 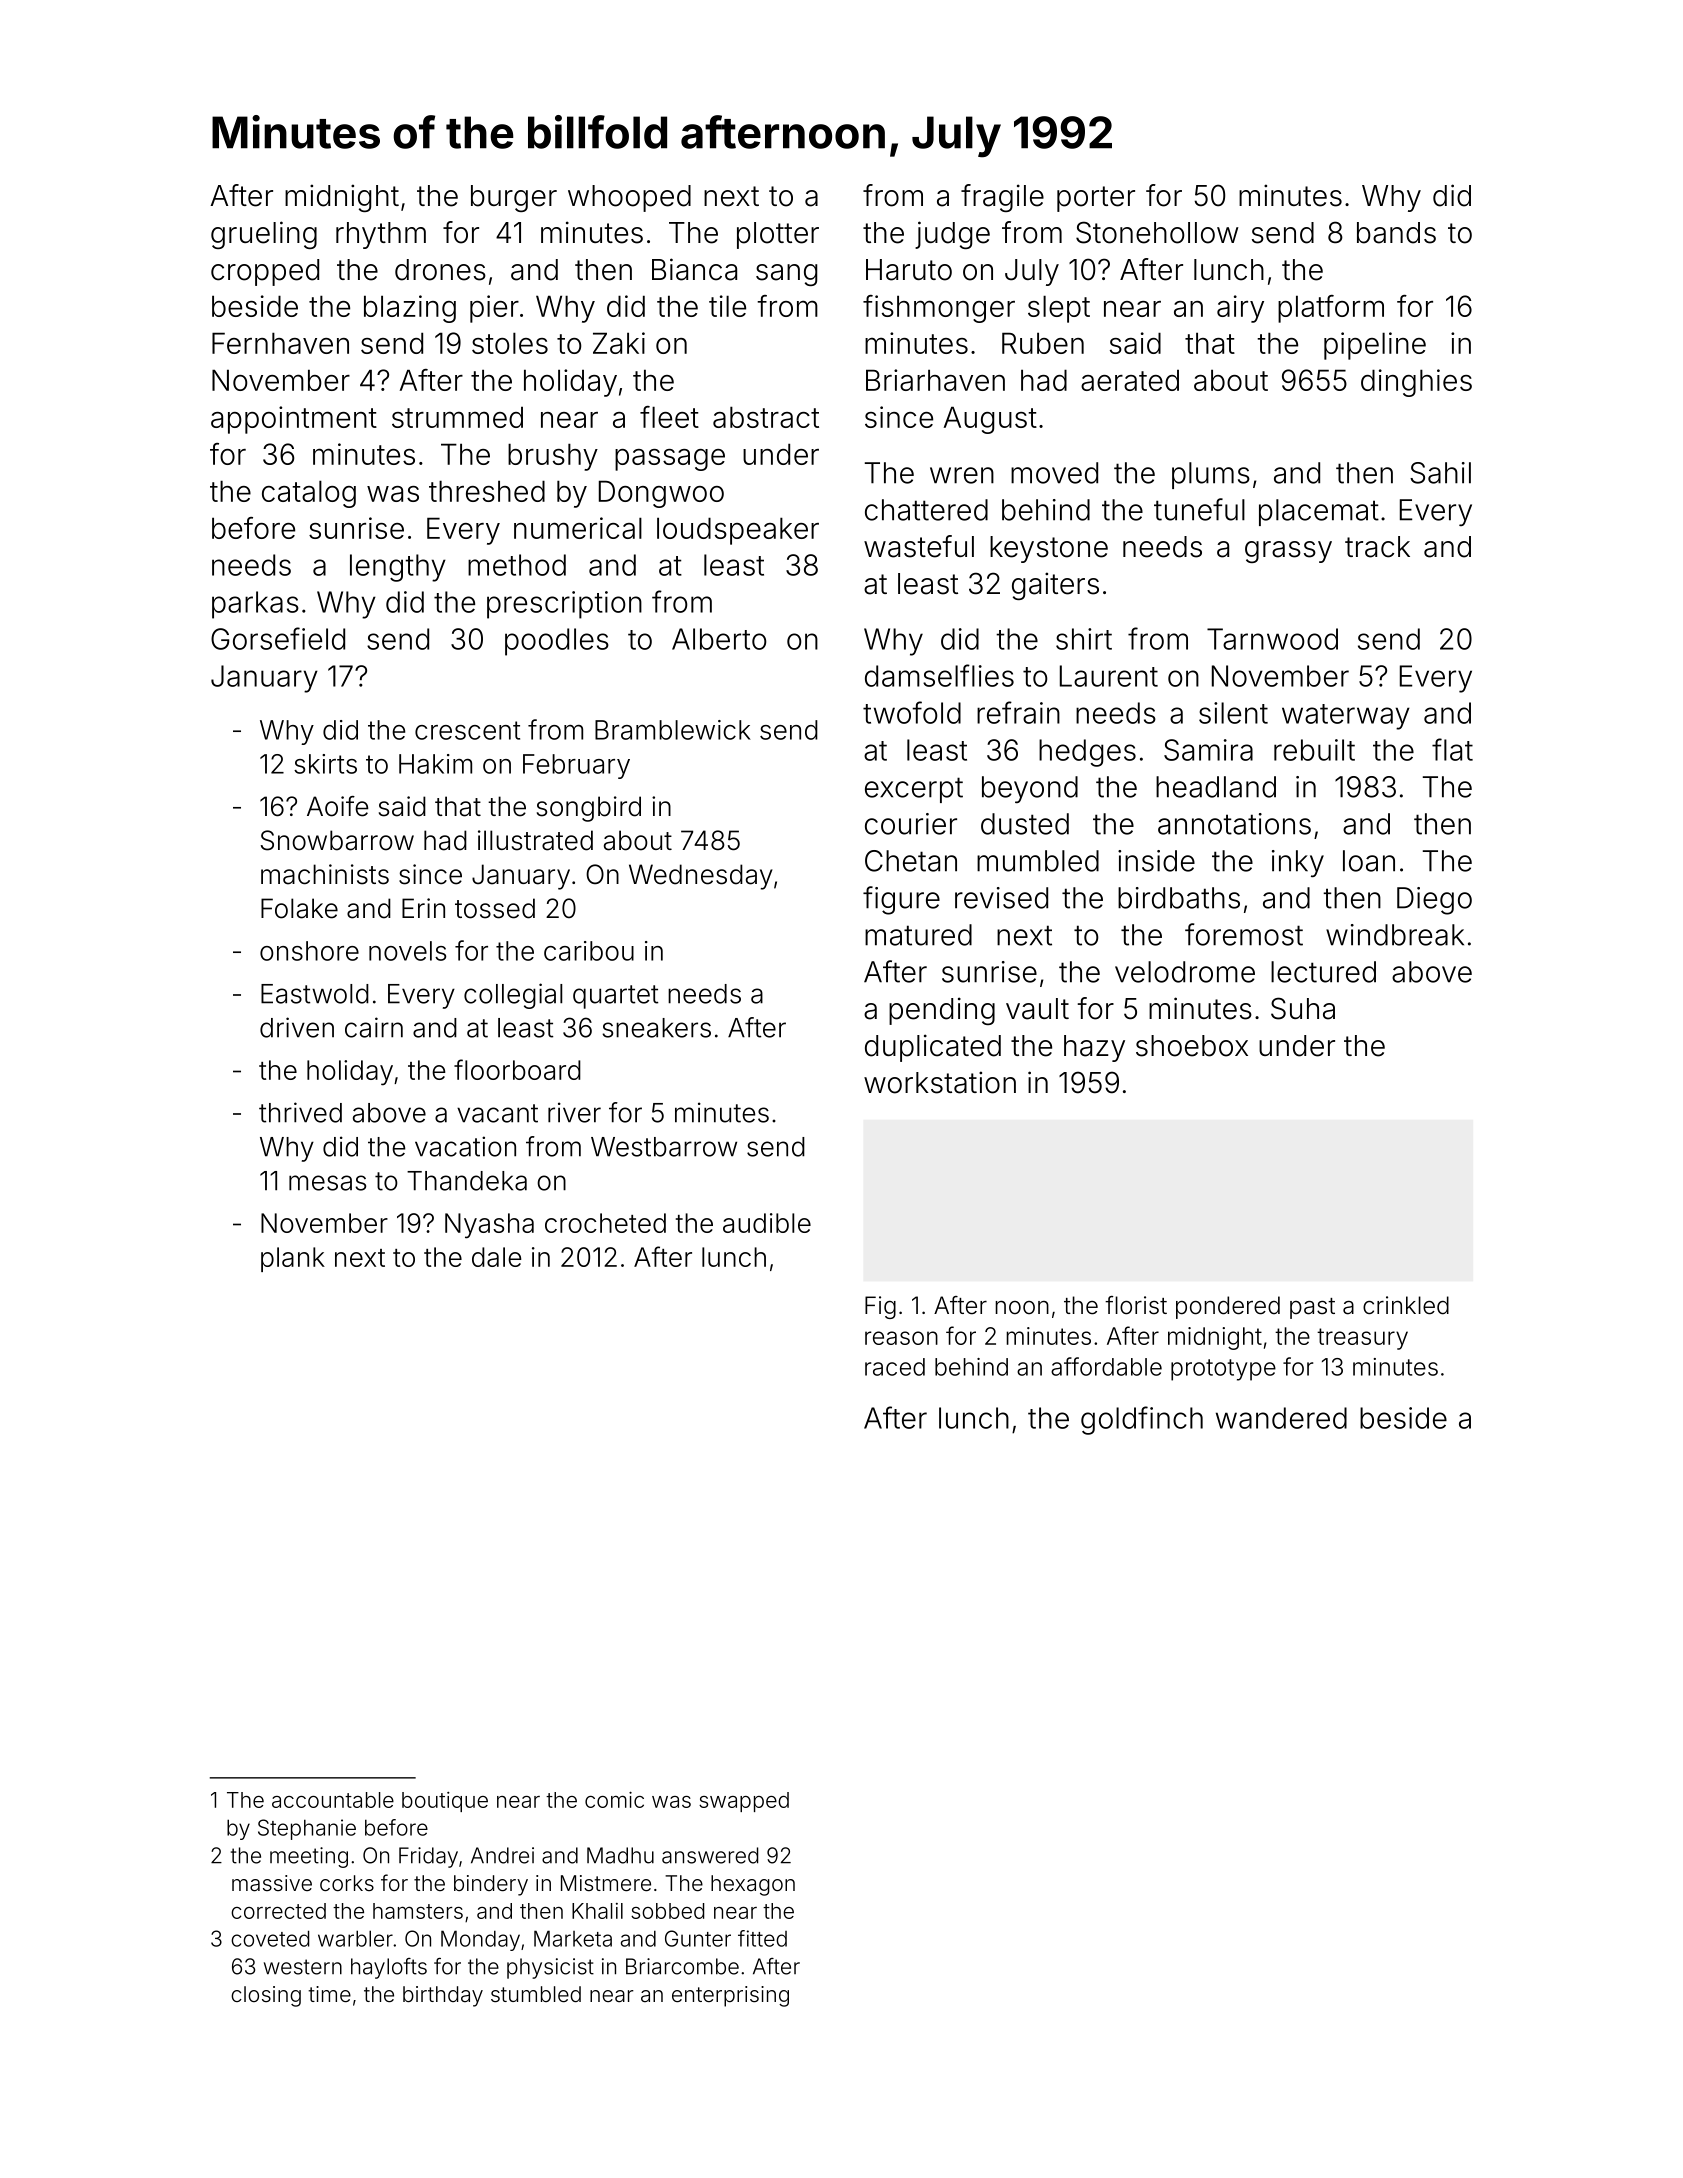 What do you see at coordinates (901, 1338) in the image?
I see `reason` at bounding box center [901, 1338].
